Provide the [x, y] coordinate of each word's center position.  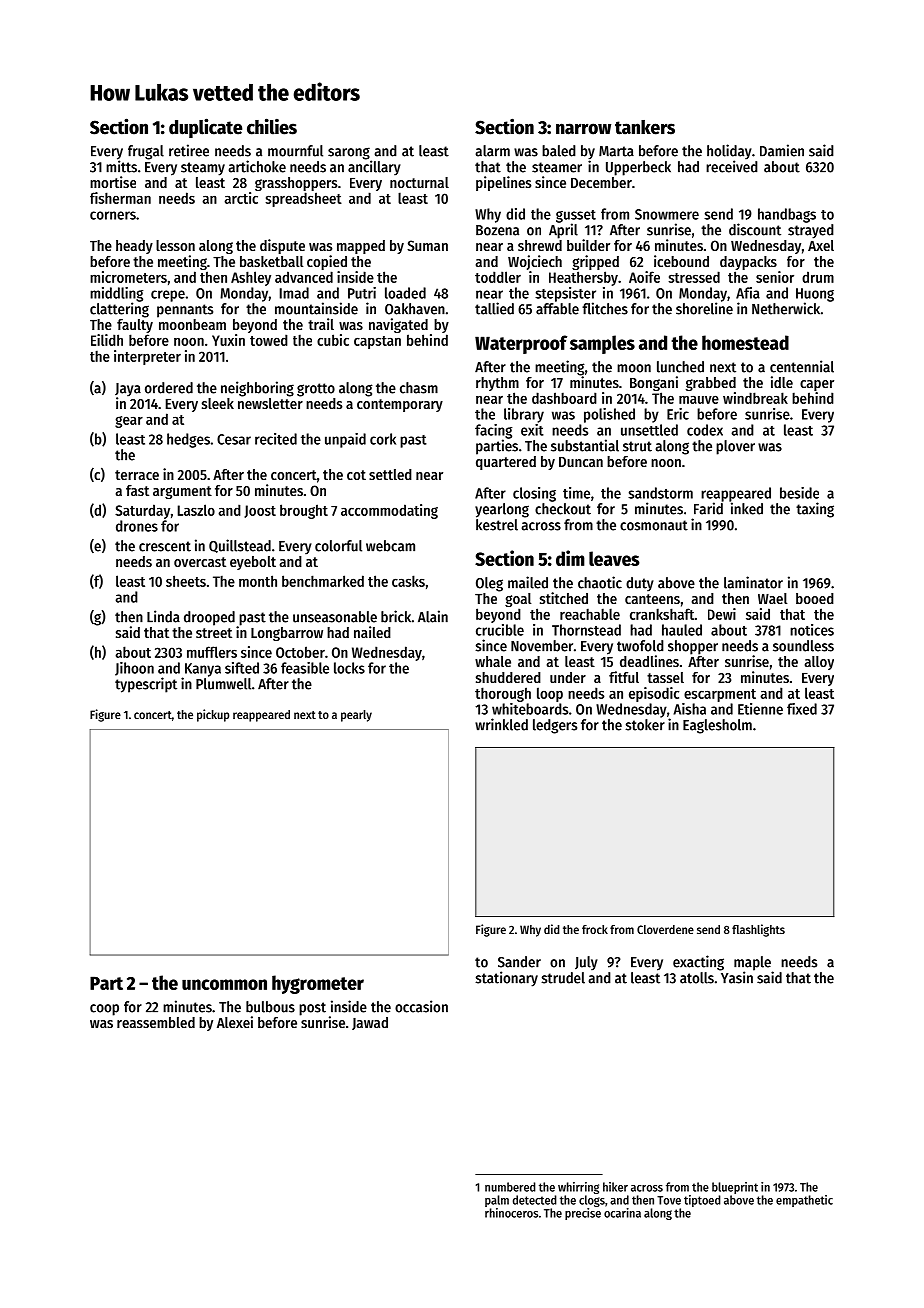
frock [595, 929]
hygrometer [318, 984]
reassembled [156, 1022]
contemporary [400, 405]
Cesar [234, 439]
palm [497, 1201]
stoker [645, 725]
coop [104, 1010]
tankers [645, 127]
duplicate [205, 128]
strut [637, 446]
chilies [272, 126]
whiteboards [530, 709]
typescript [146, 685]
